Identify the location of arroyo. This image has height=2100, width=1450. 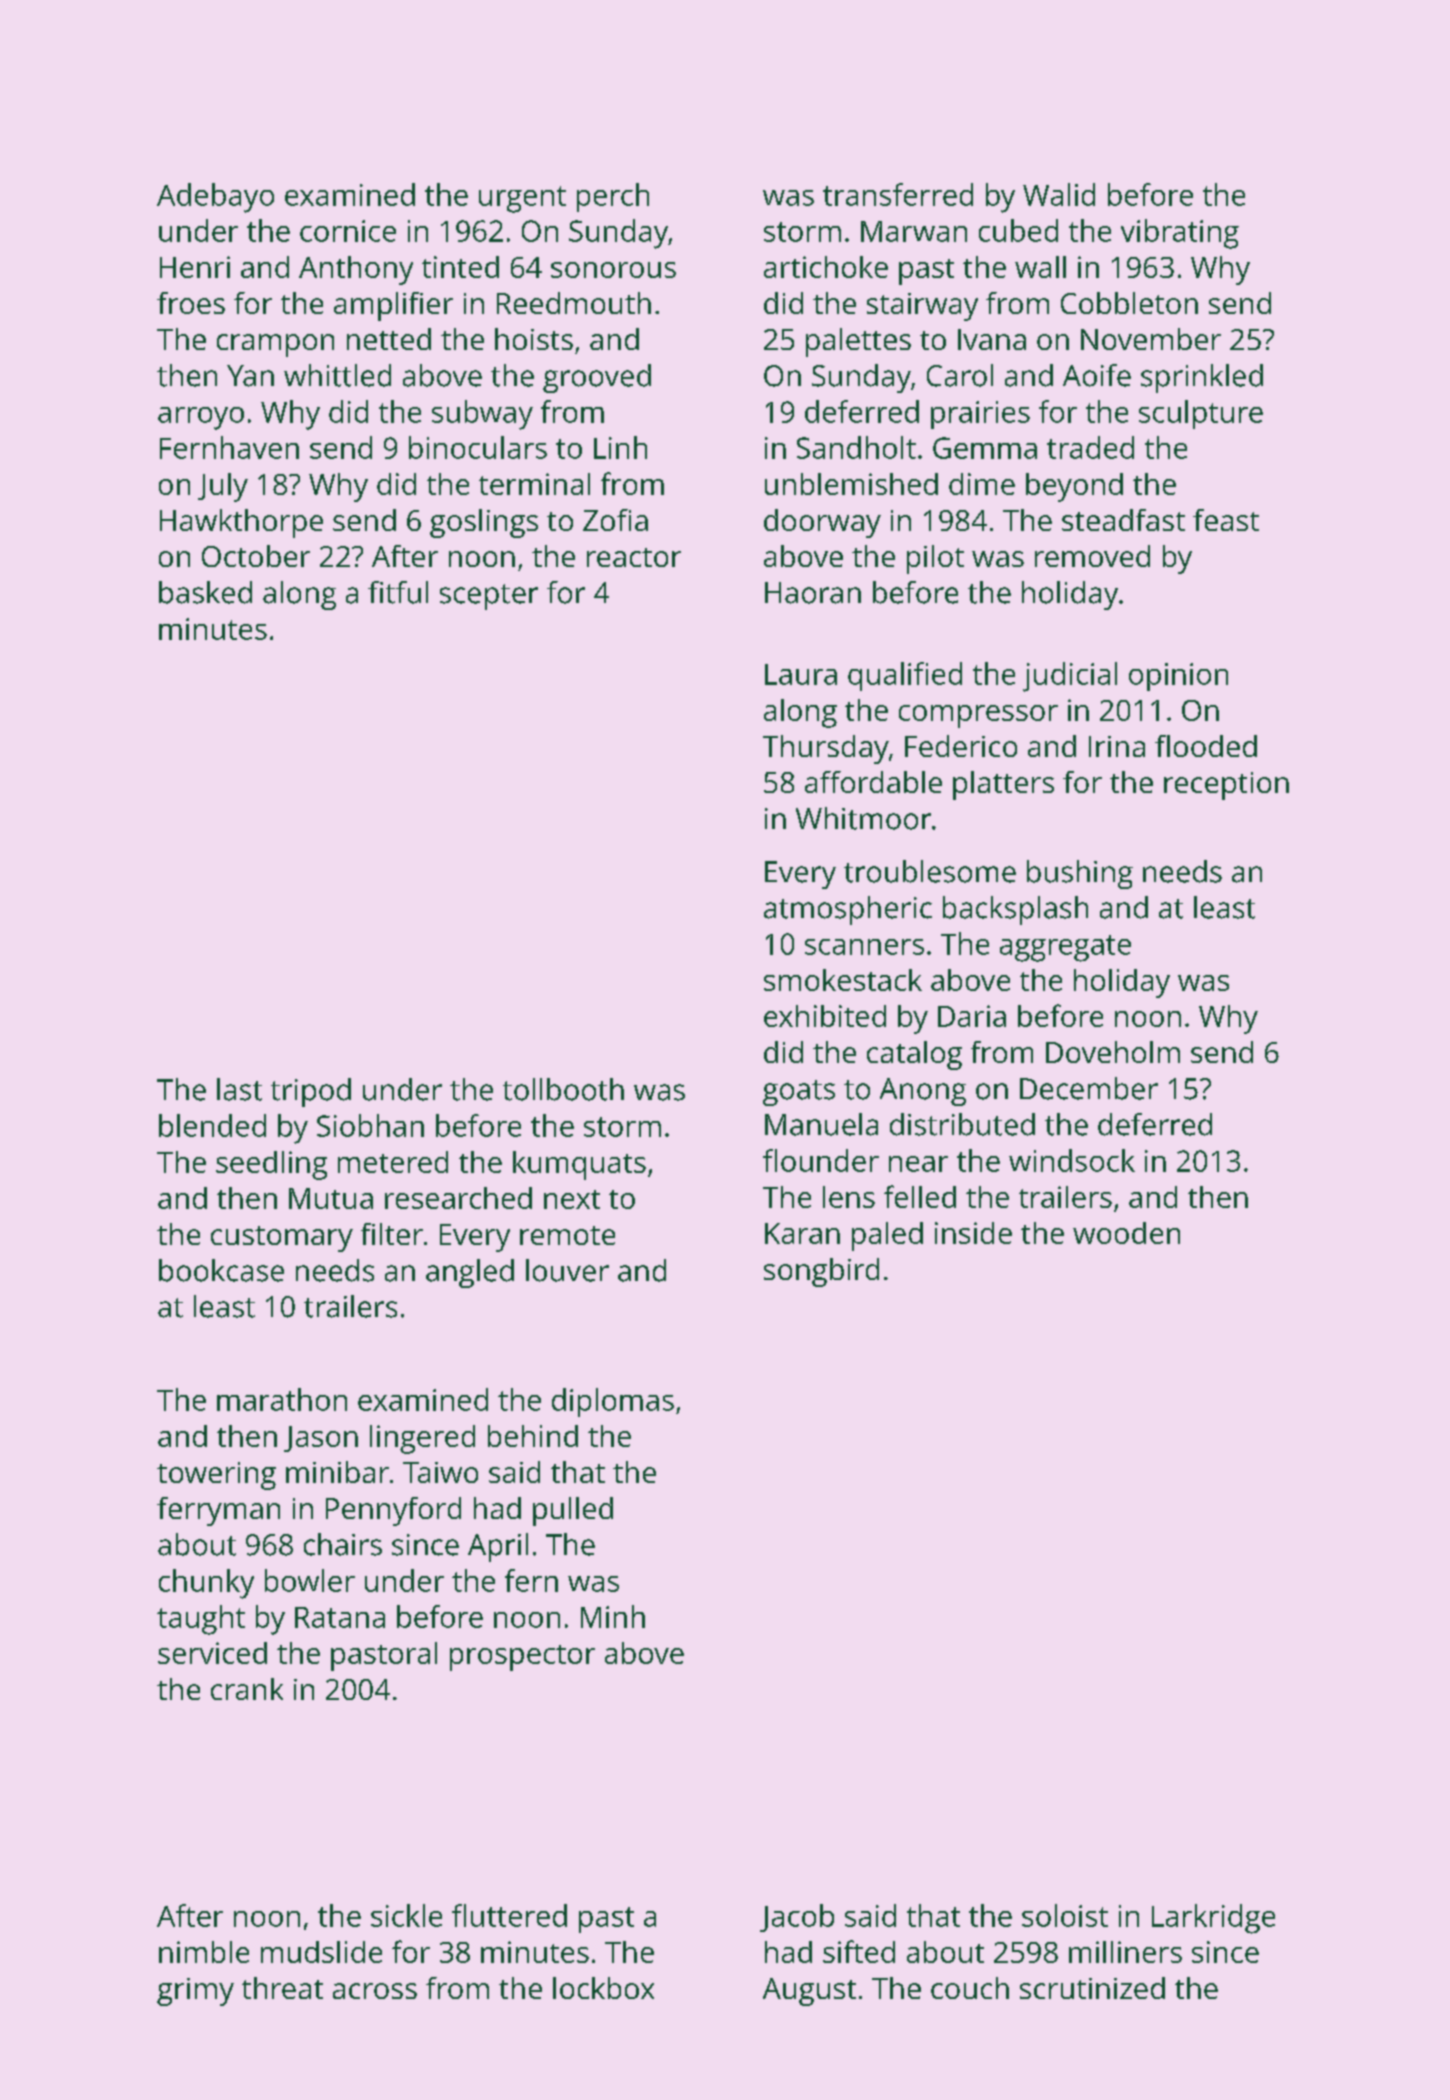
(201, 418).
